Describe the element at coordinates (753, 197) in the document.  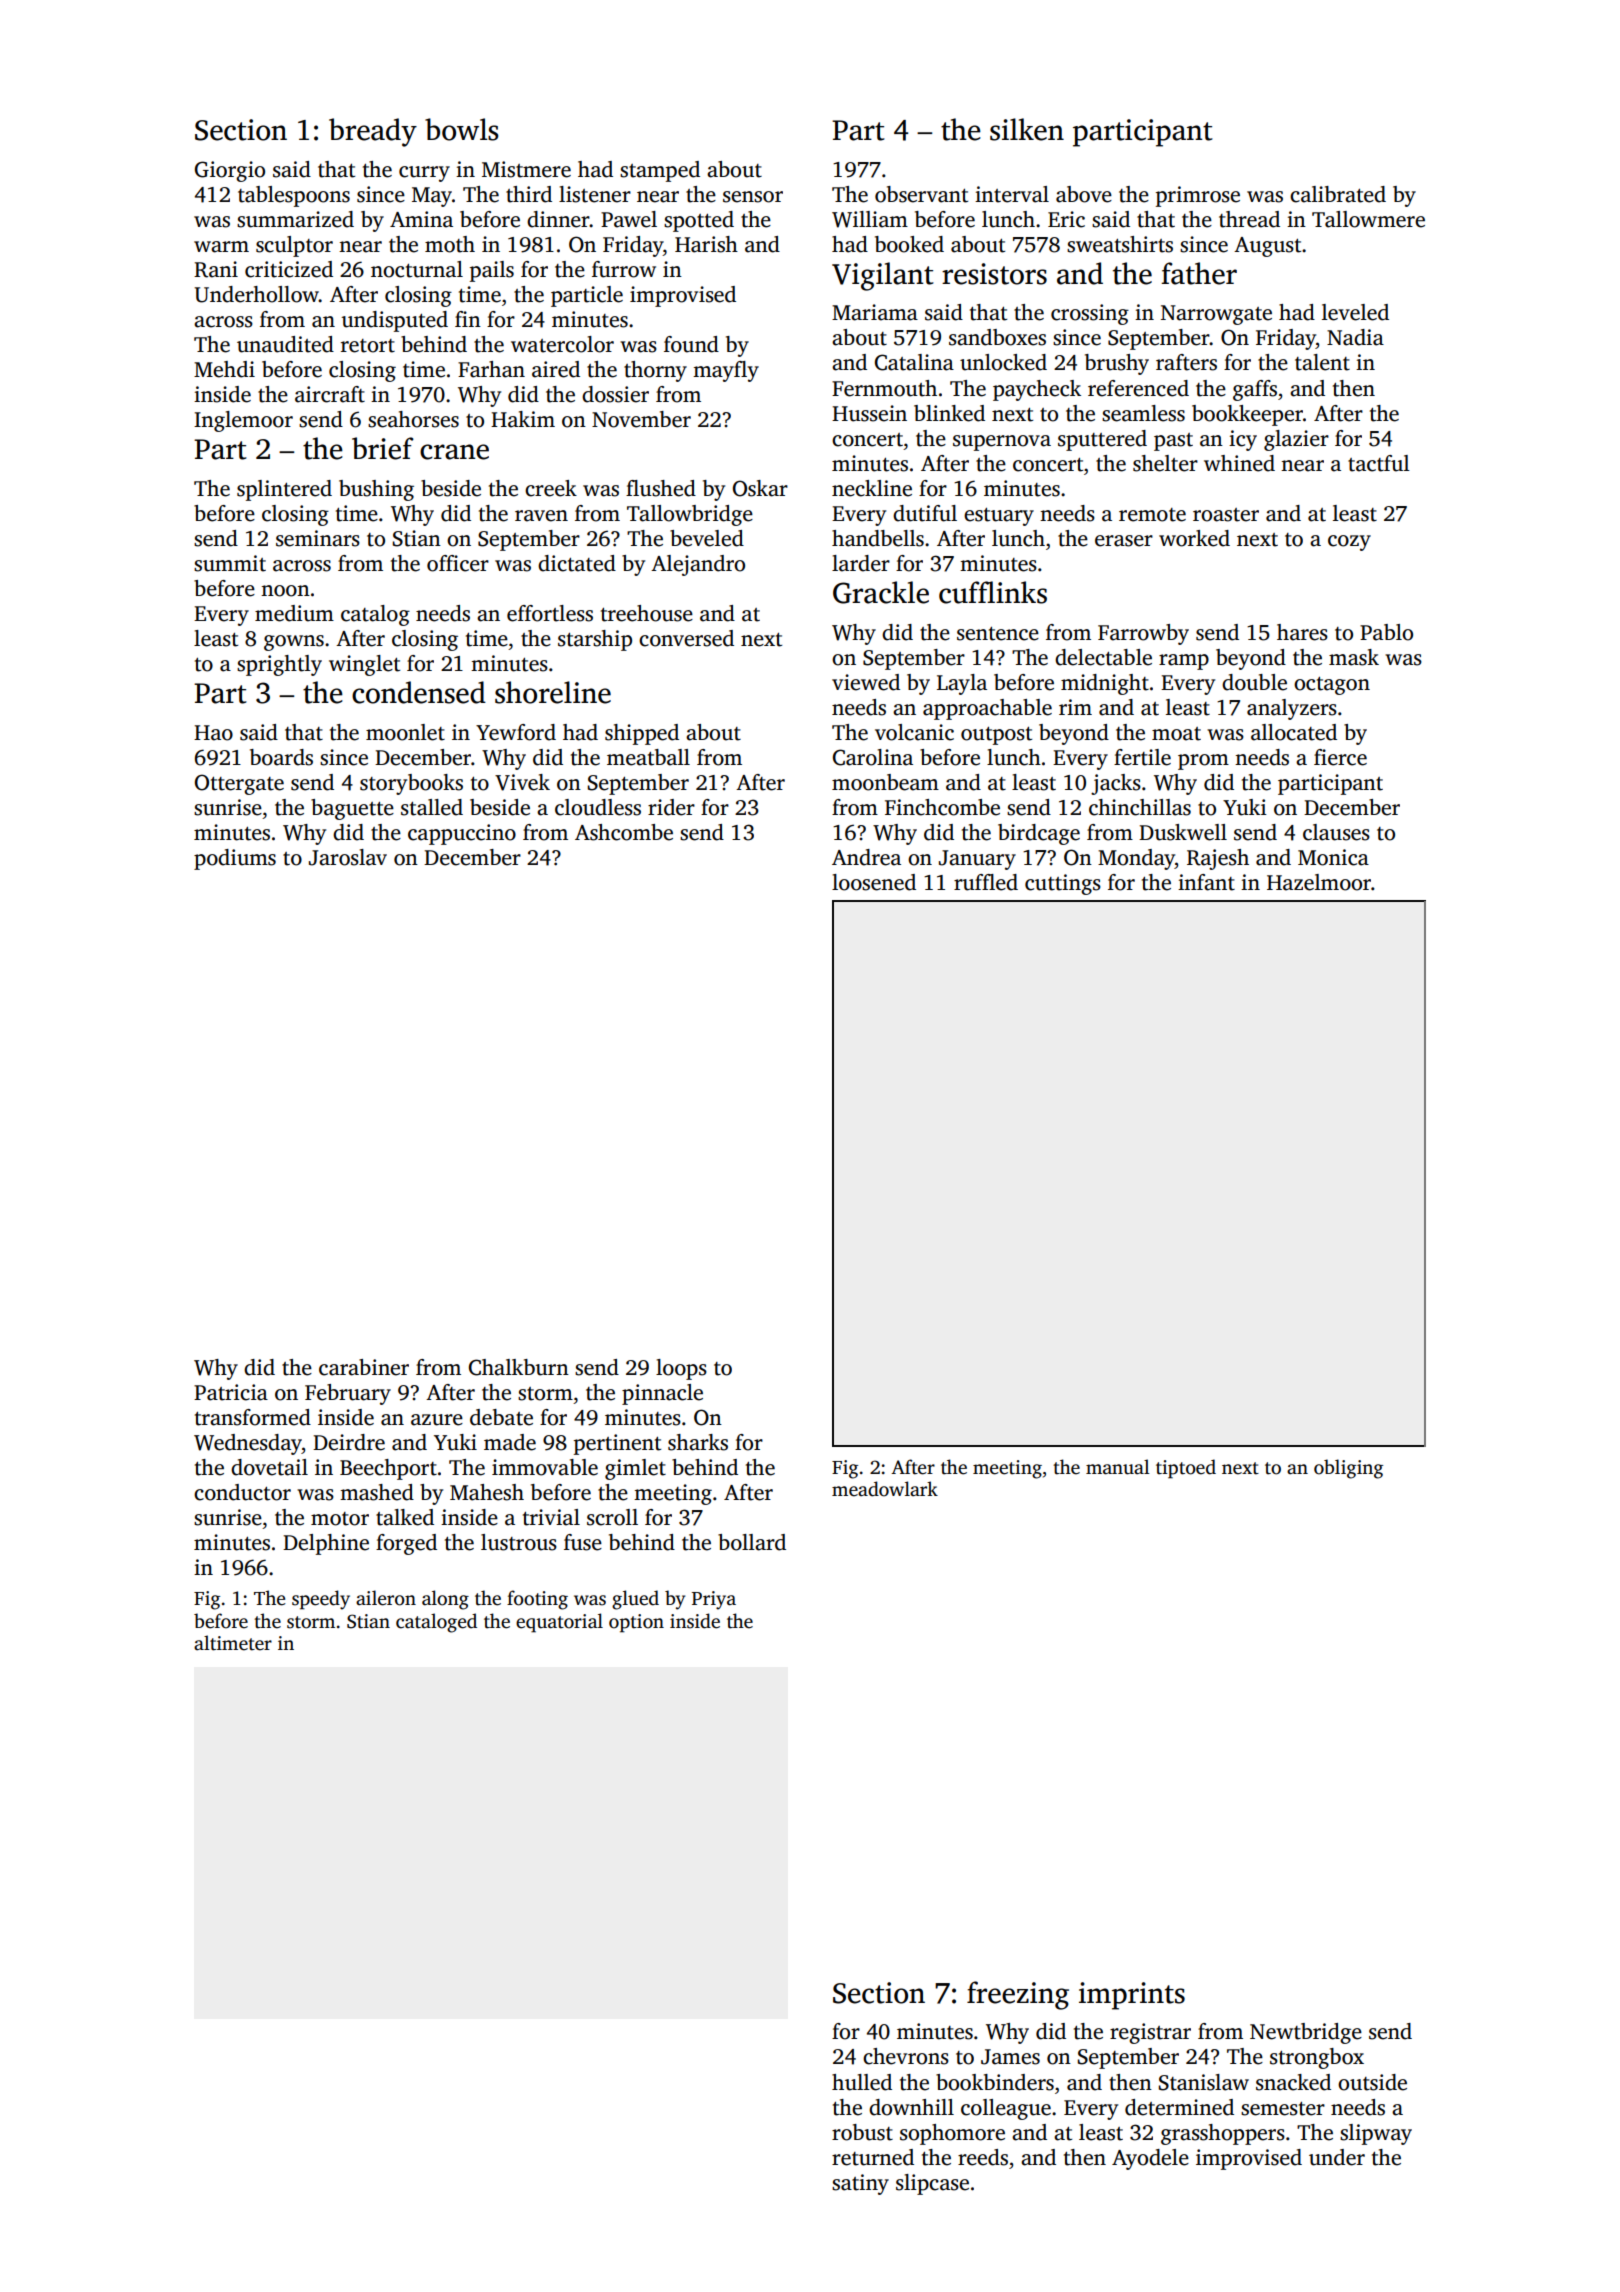
I see `sensor` at that location.
